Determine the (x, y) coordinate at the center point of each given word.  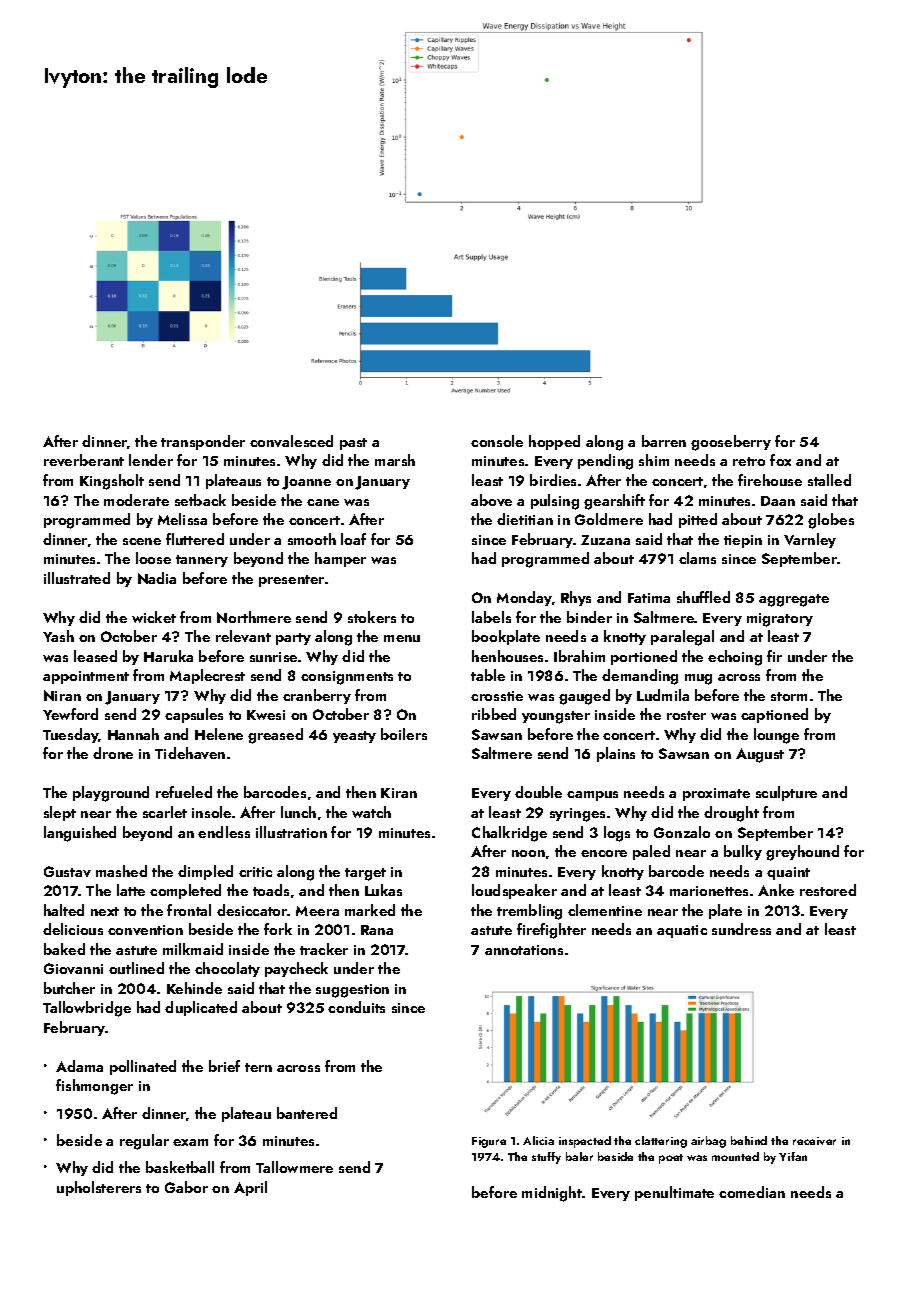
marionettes (709, 891)
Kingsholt (112, 482)
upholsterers (99, 1188)
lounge (776, 736)
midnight (552, 1194)
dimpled (205, 872)
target (365, 874)
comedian (752, 1192)
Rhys (576, 598)
